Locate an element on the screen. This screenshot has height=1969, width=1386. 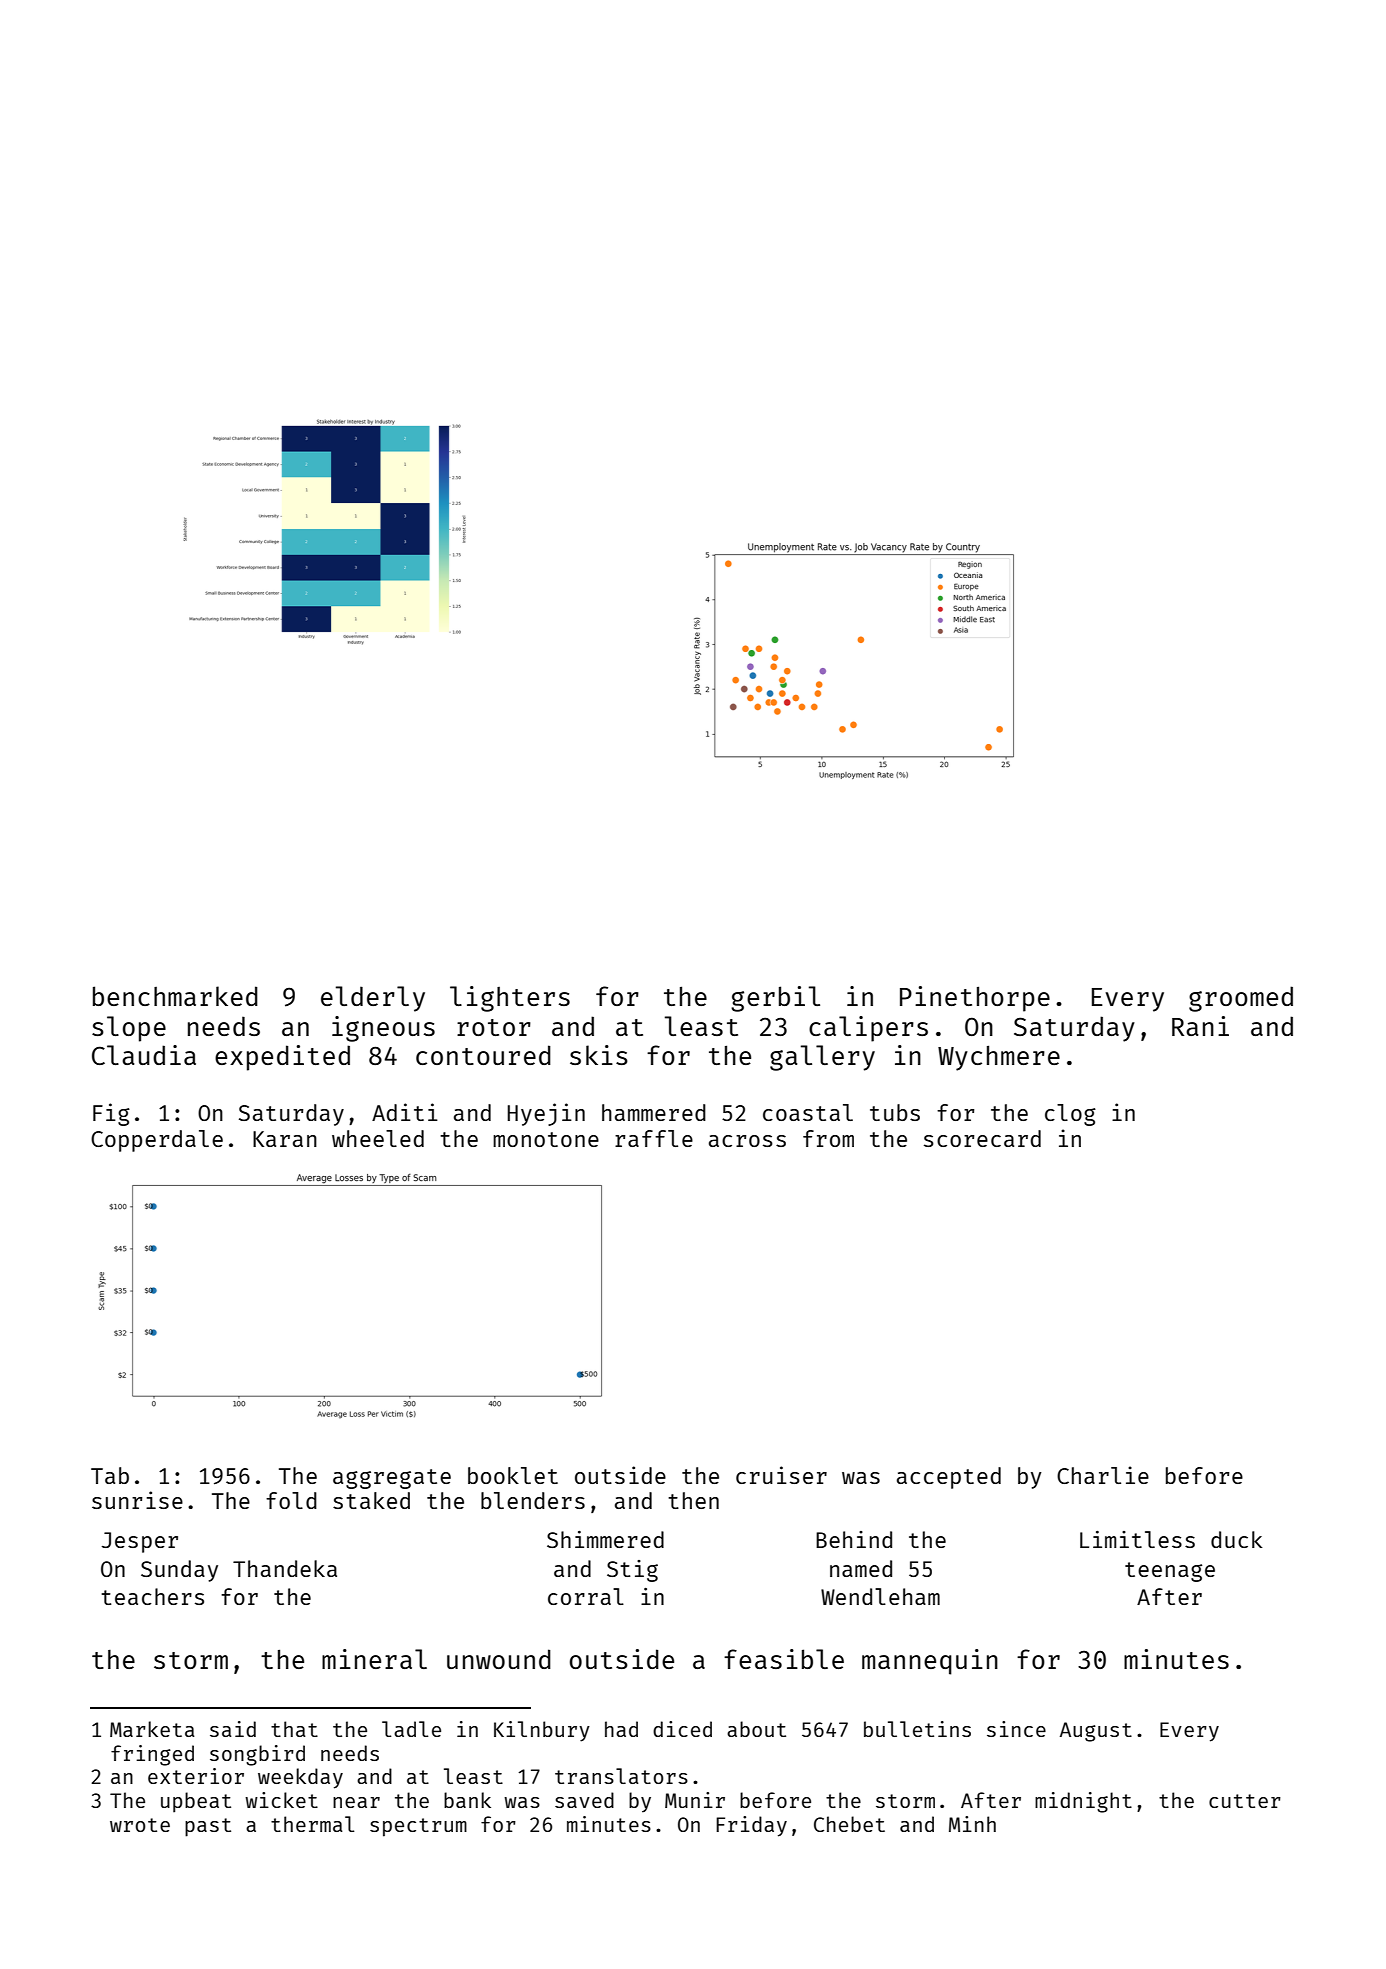
wheeled is located at coordinates (378, 1138).
